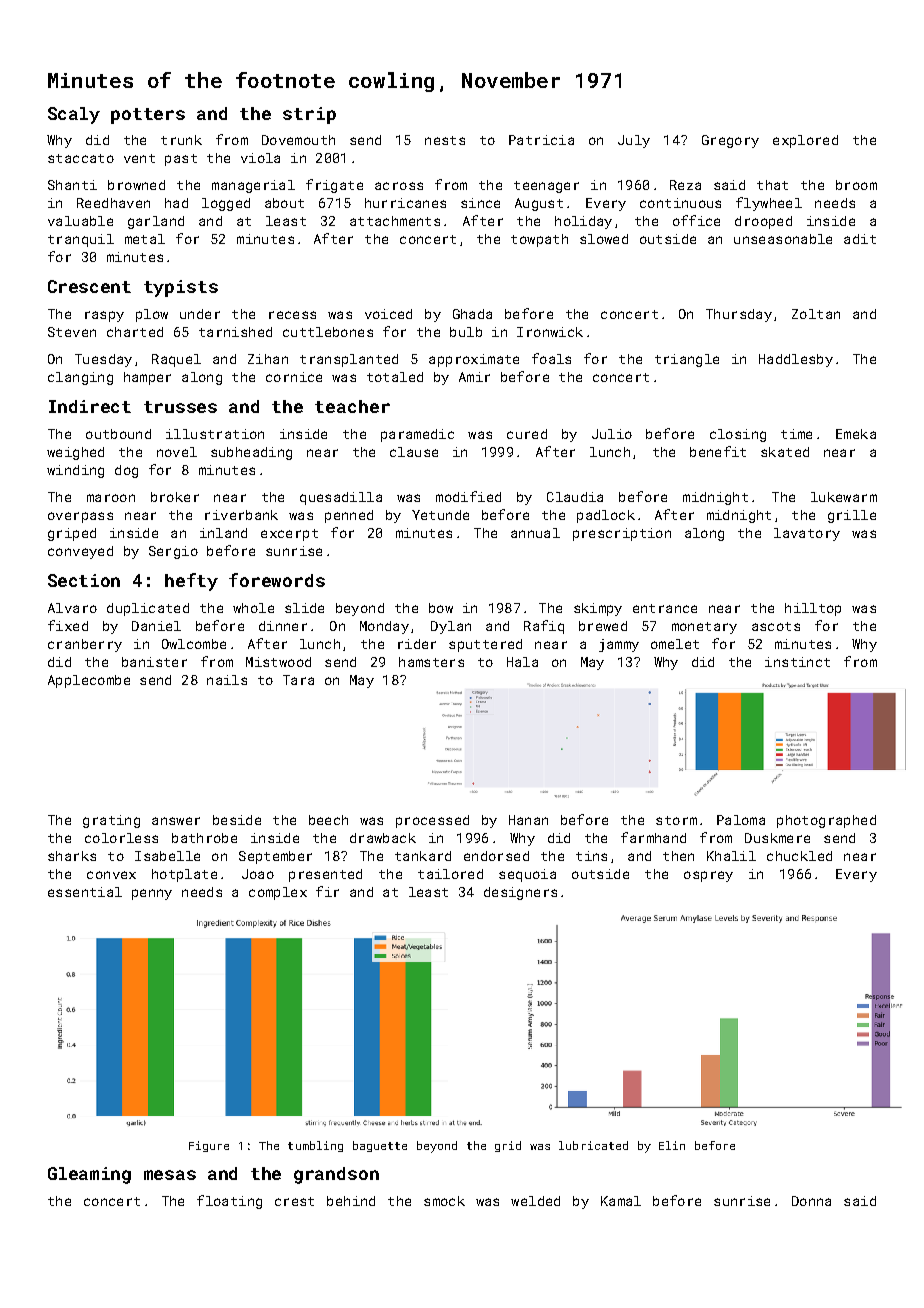  Describe the element at coordinates (81, 158) in the page. I see `staccato` at that location.
